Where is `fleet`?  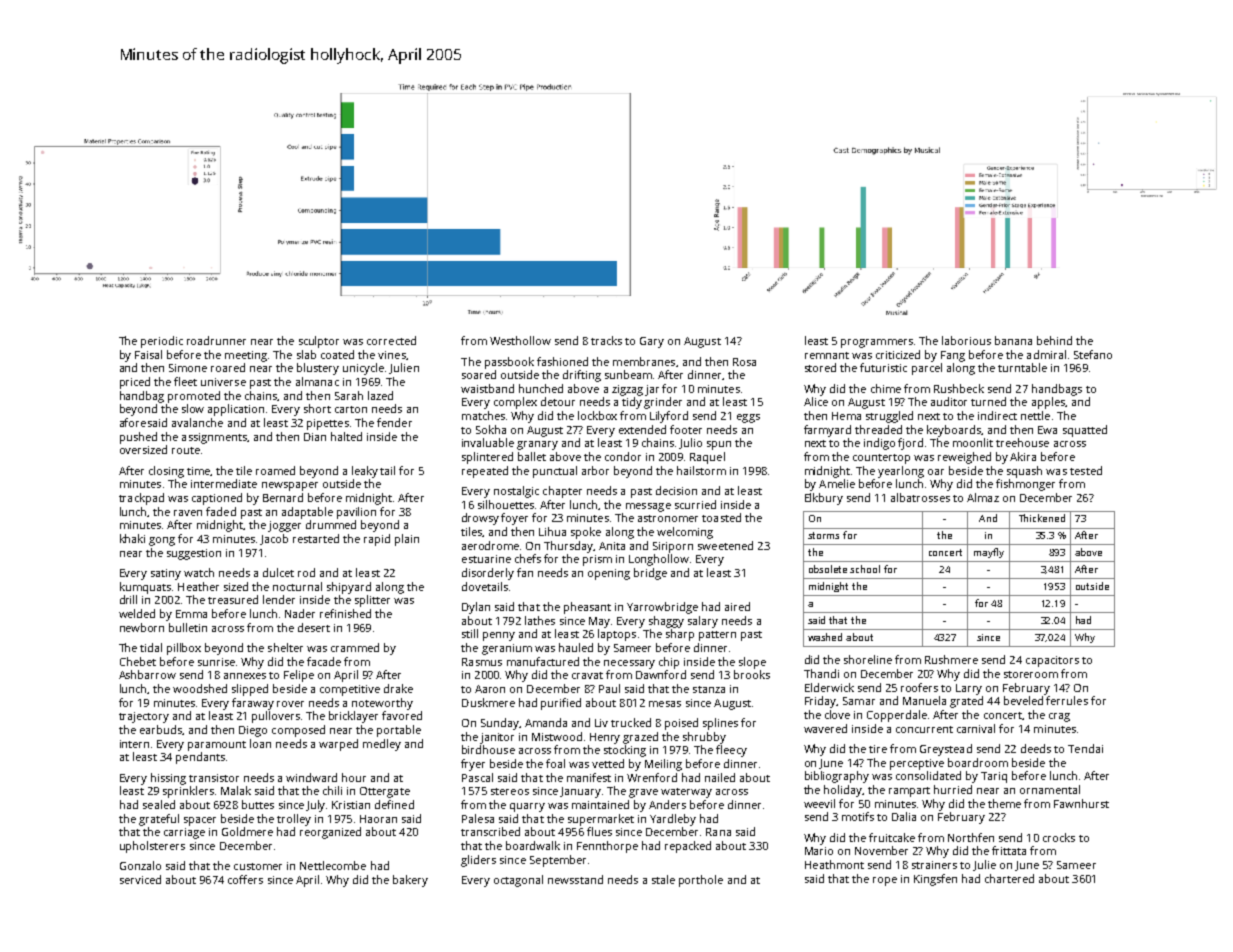
fleet is located at coordinates (185, 381).
